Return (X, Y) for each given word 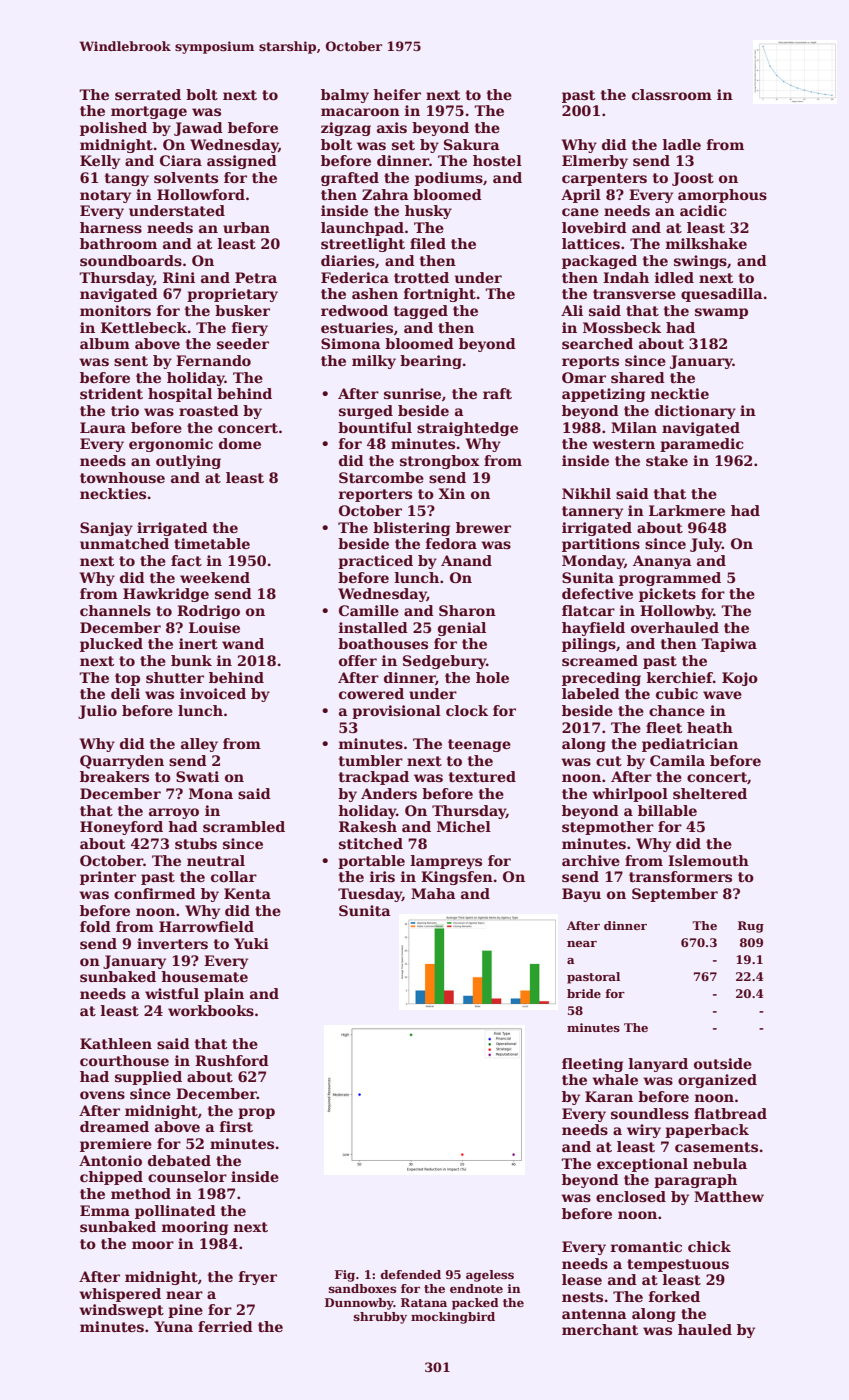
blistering (411, 529)
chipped (111, 1178)
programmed (670, 579)
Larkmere (687, 510)
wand (243, 643)
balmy (345, 96)
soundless (650, 1113)
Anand (466, 560)
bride (584, 993)
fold (95, 926)
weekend (215, 577)
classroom (672, 94)
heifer (397, 94)
